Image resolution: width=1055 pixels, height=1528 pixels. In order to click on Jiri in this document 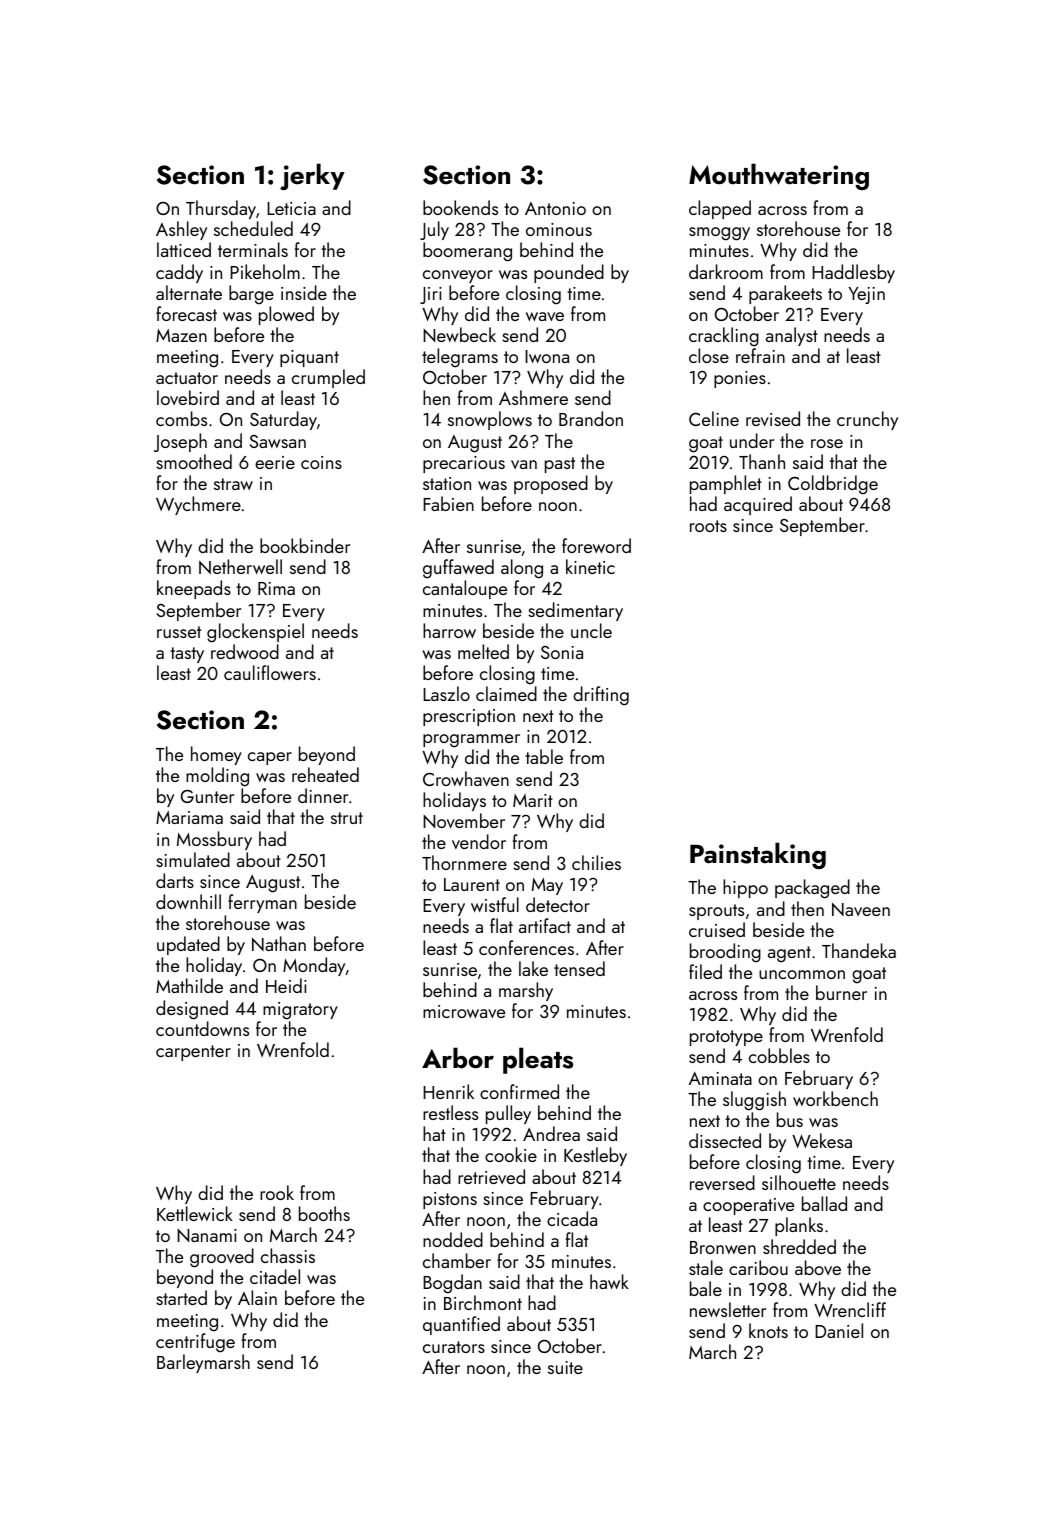, I will do `click(431, 295)`.
